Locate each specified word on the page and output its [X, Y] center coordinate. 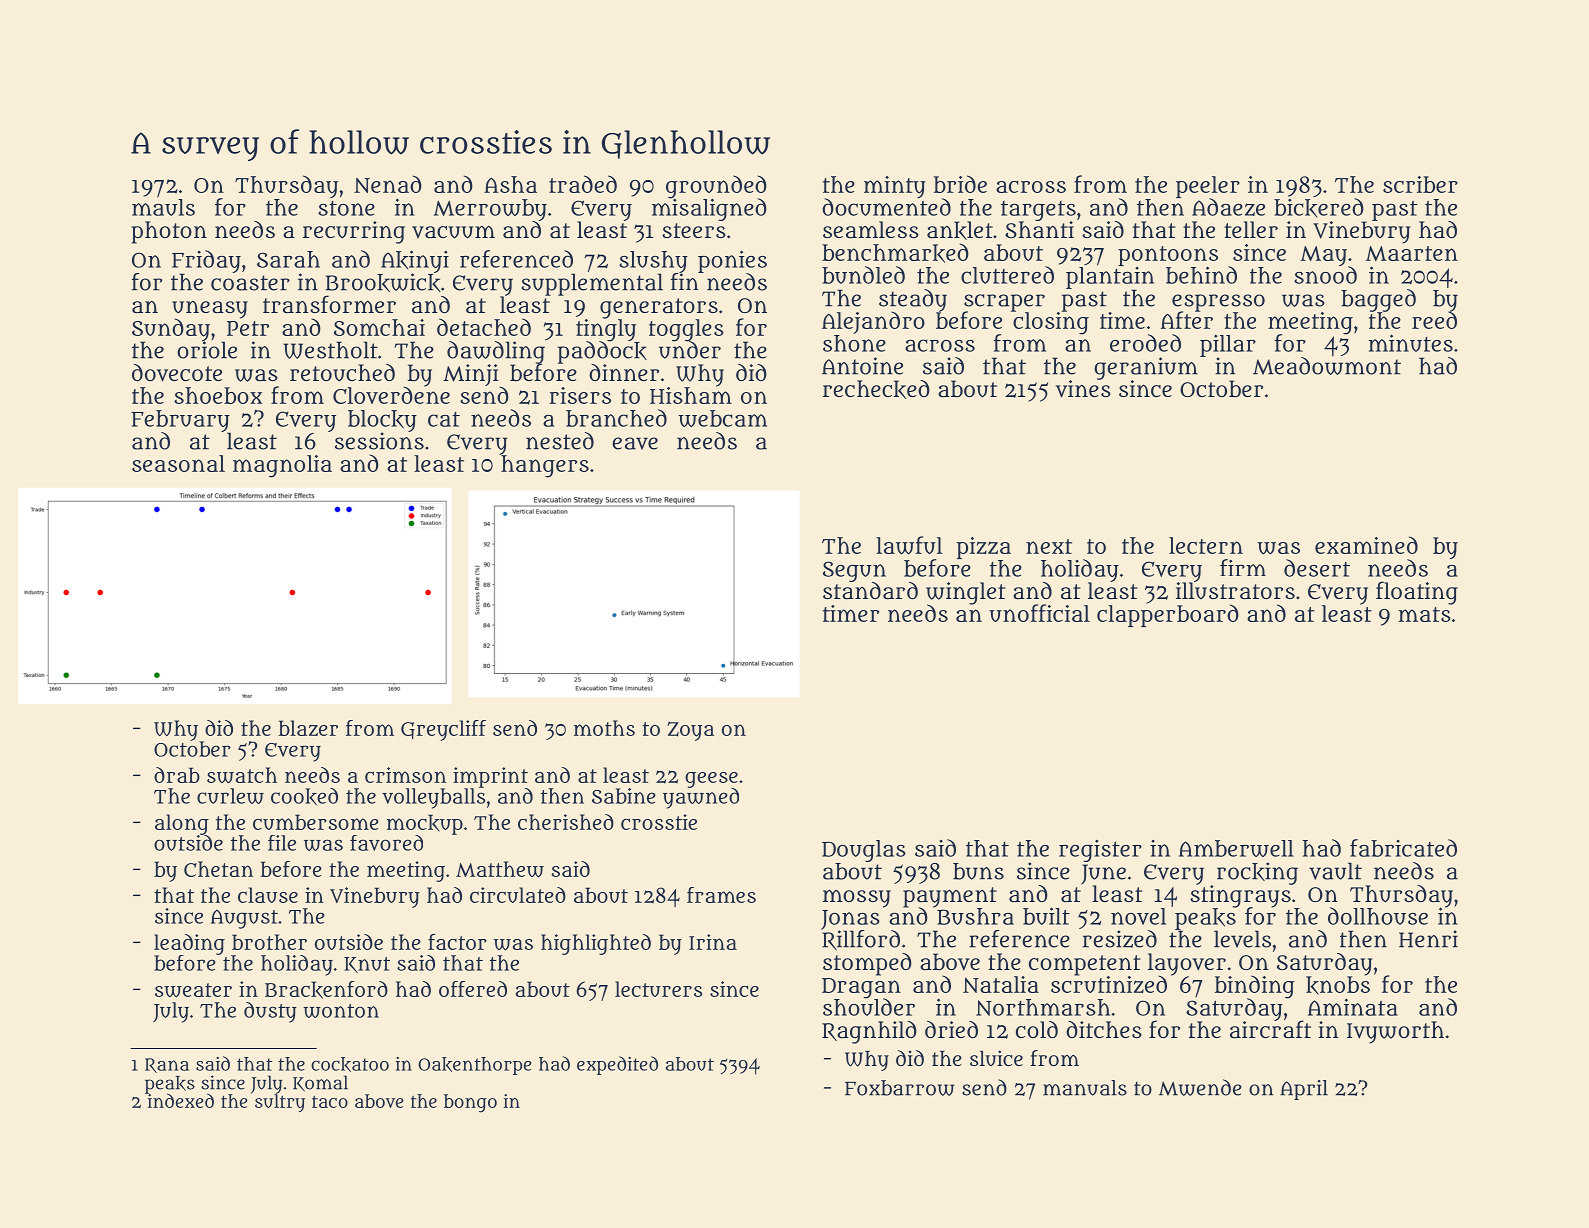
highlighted [596, 944]
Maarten [1412, 253]
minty [895, 187]
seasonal [178, 463]
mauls [163, 207]
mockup [425, 824]
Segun [854, 571]
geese [711, 780]
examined [1366, 545]
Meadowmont [1327, 366]
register [1100, 851]
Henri [1428, 939]
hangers [545, 466]
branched [616, 418]
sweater [193, 990]
